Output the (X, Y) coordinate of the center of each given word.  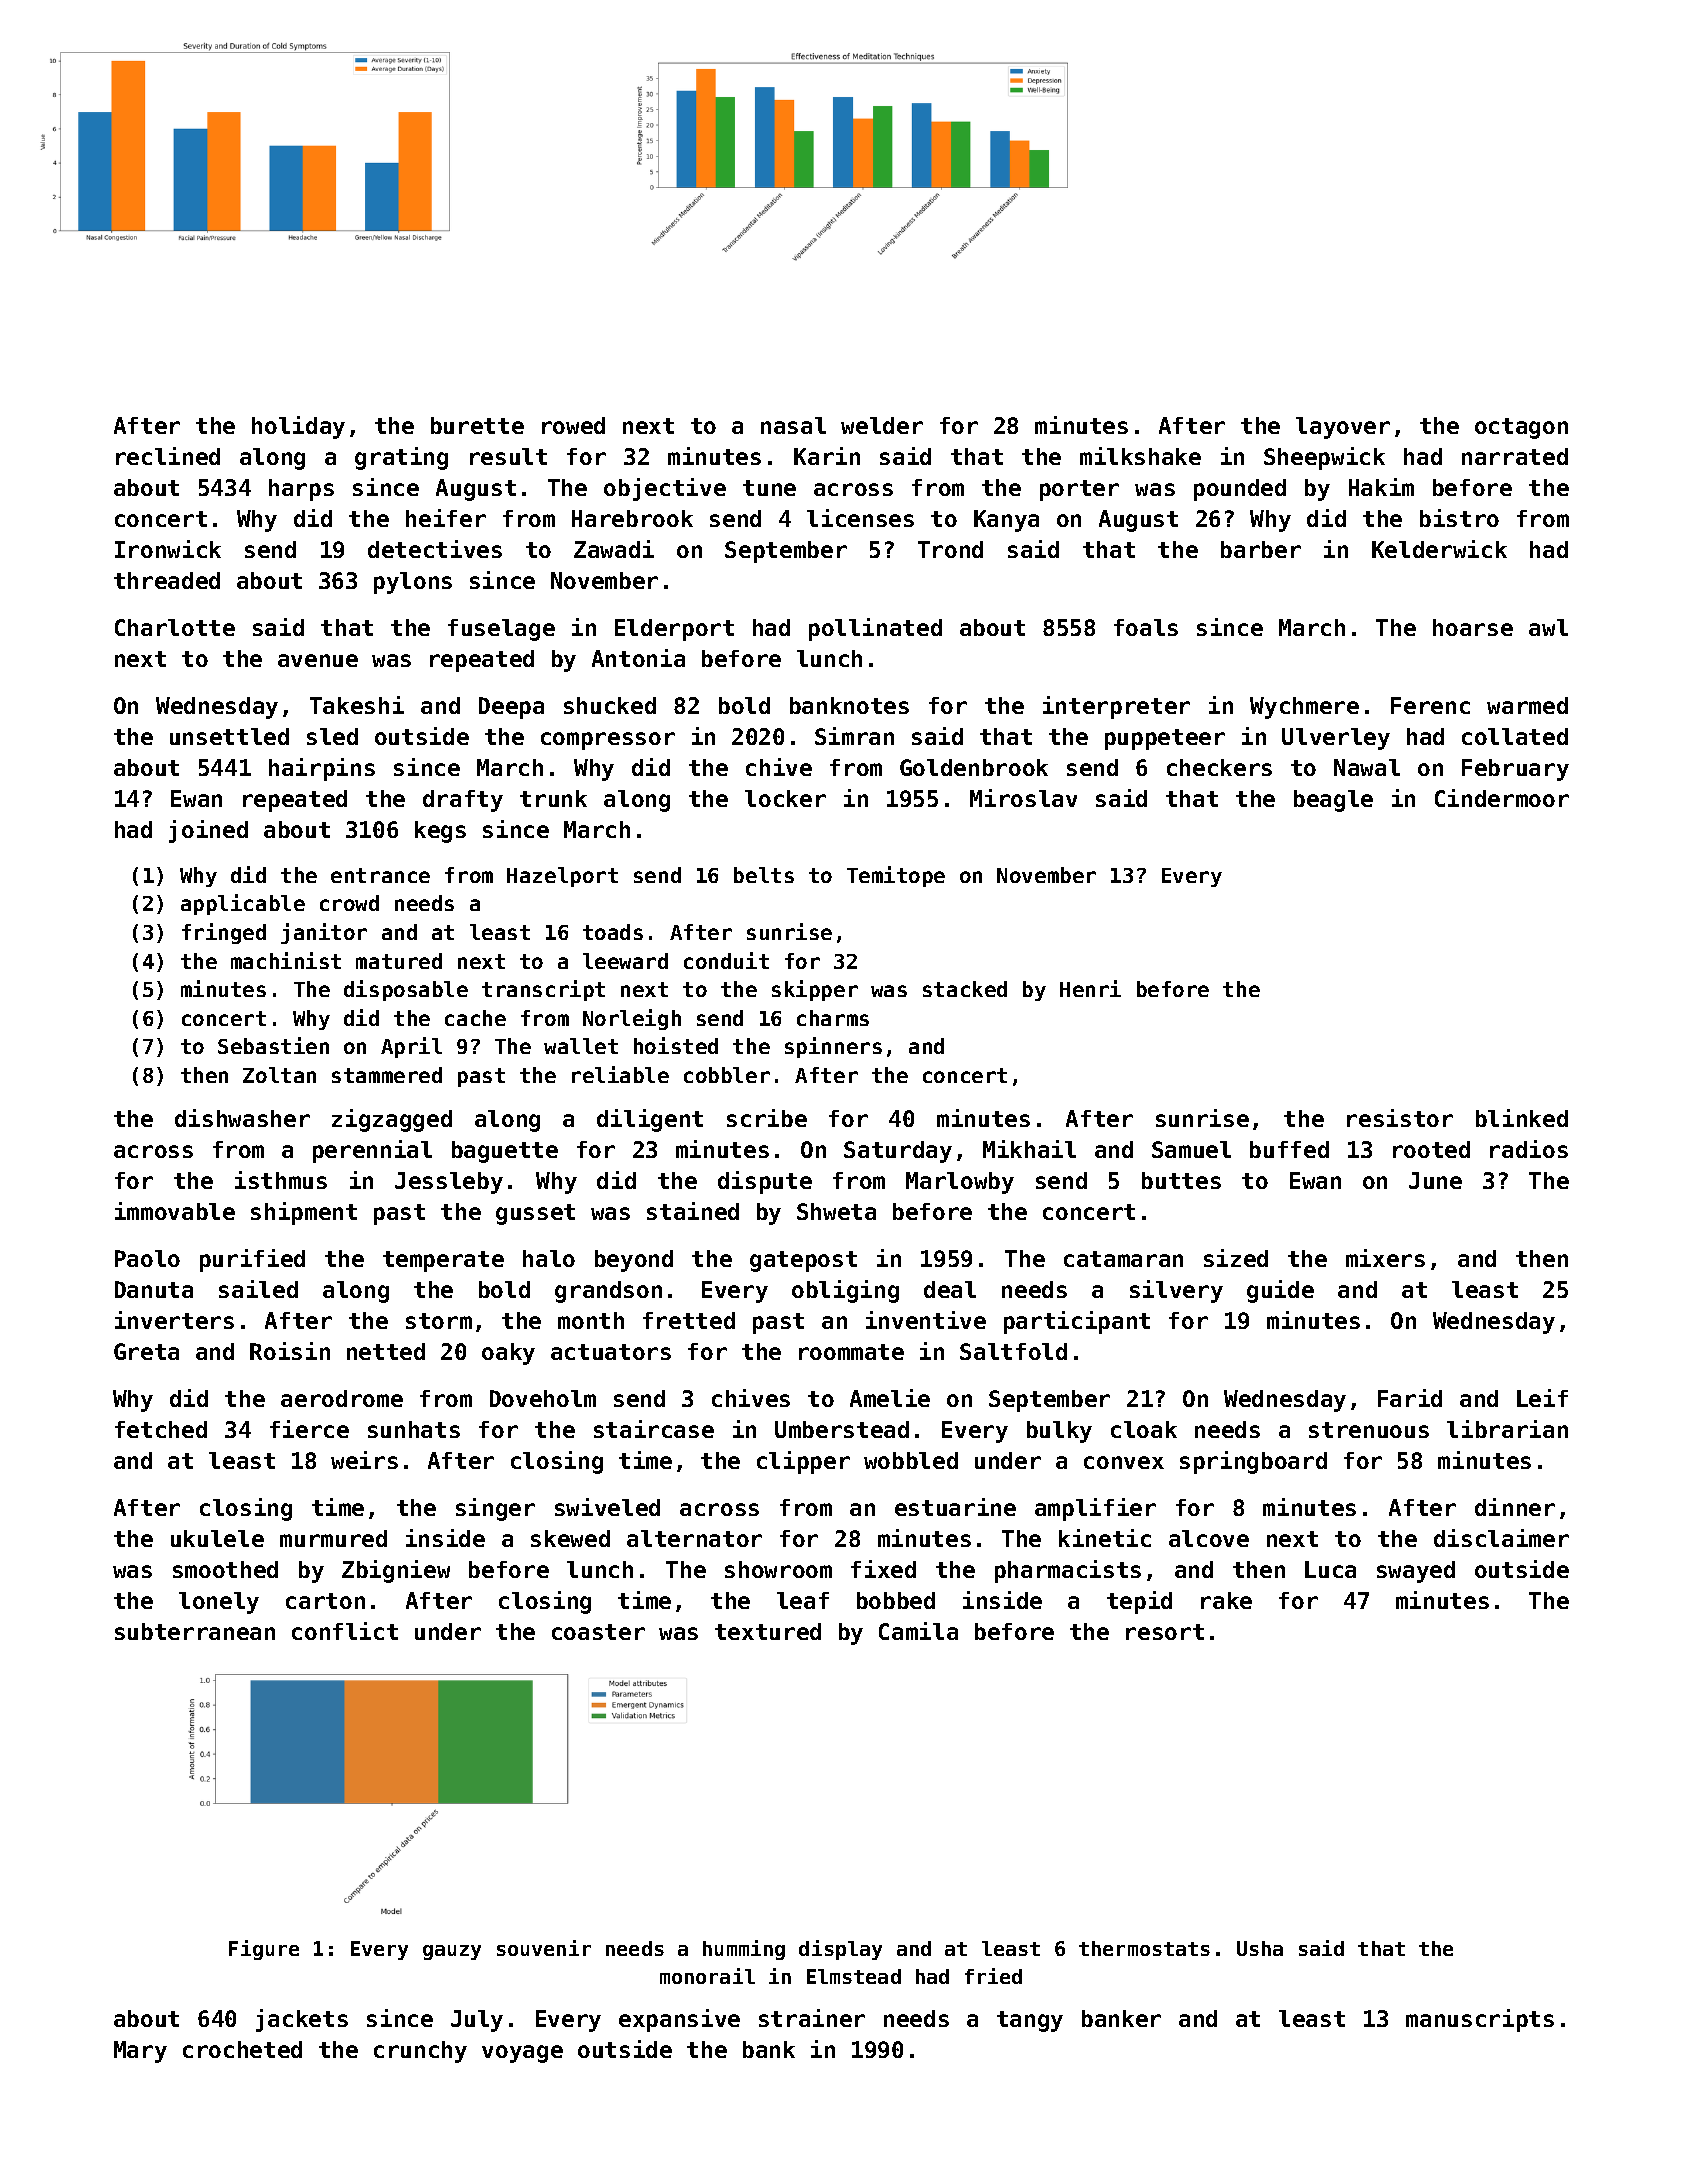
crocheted (242, 2049)
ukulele (217, 1538)
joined (208, 831)
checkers (1219, 767)
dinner (1515, 1507)
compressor (608, 741)
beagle (1333, 801)
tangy (1030, 2021)
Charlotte (175, 627)
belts (764, 875)
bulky (1059, 1432)
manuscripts (1480, 2020)
